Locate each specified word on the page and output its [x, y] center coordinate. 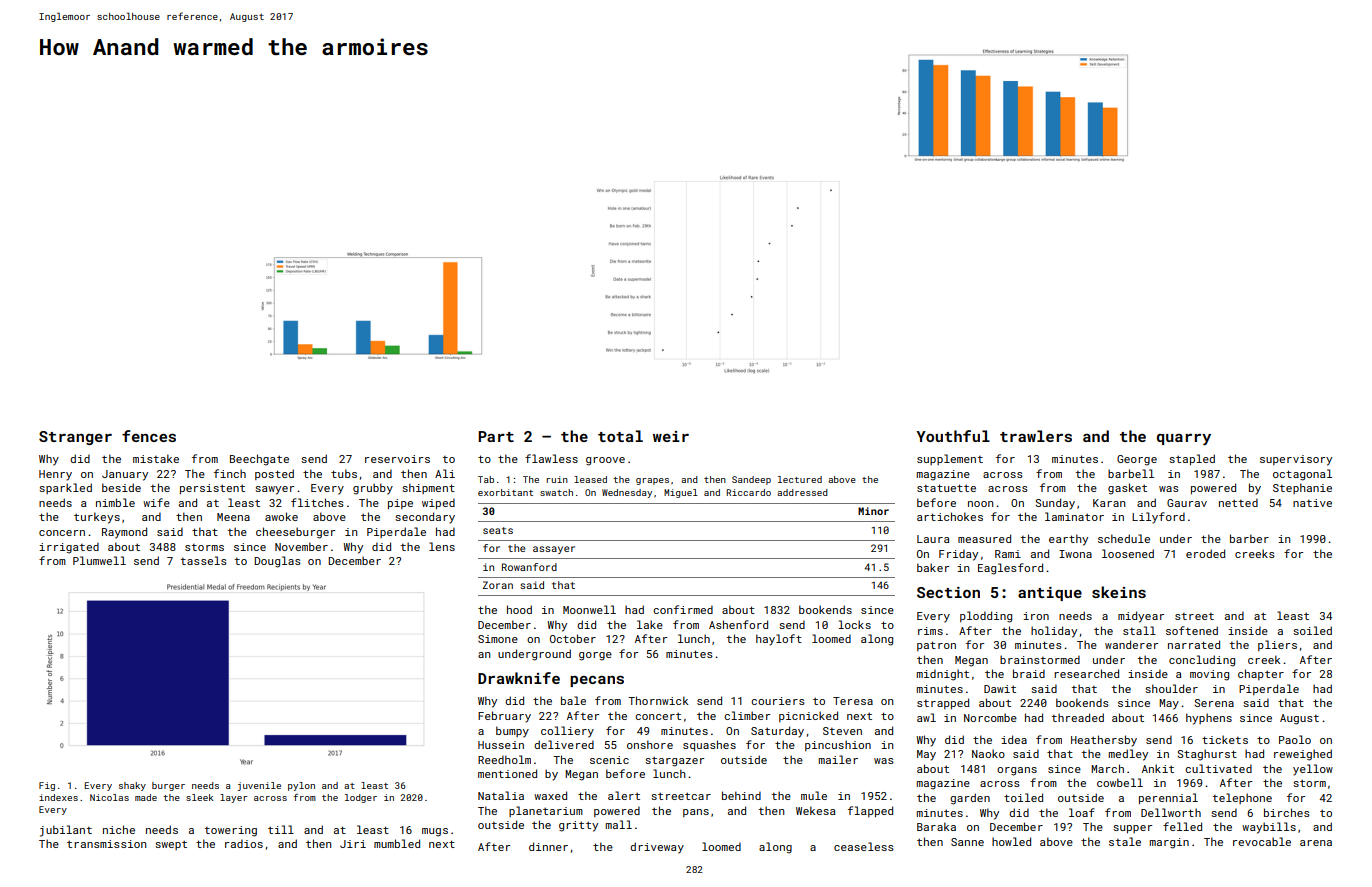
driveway [657, 848]
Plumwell [99, 560]
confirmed [683, 609]
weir [671, 436]
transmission [106, 844]
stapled [1192, 459]
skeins [1119, 592]
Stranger [75, 438]
